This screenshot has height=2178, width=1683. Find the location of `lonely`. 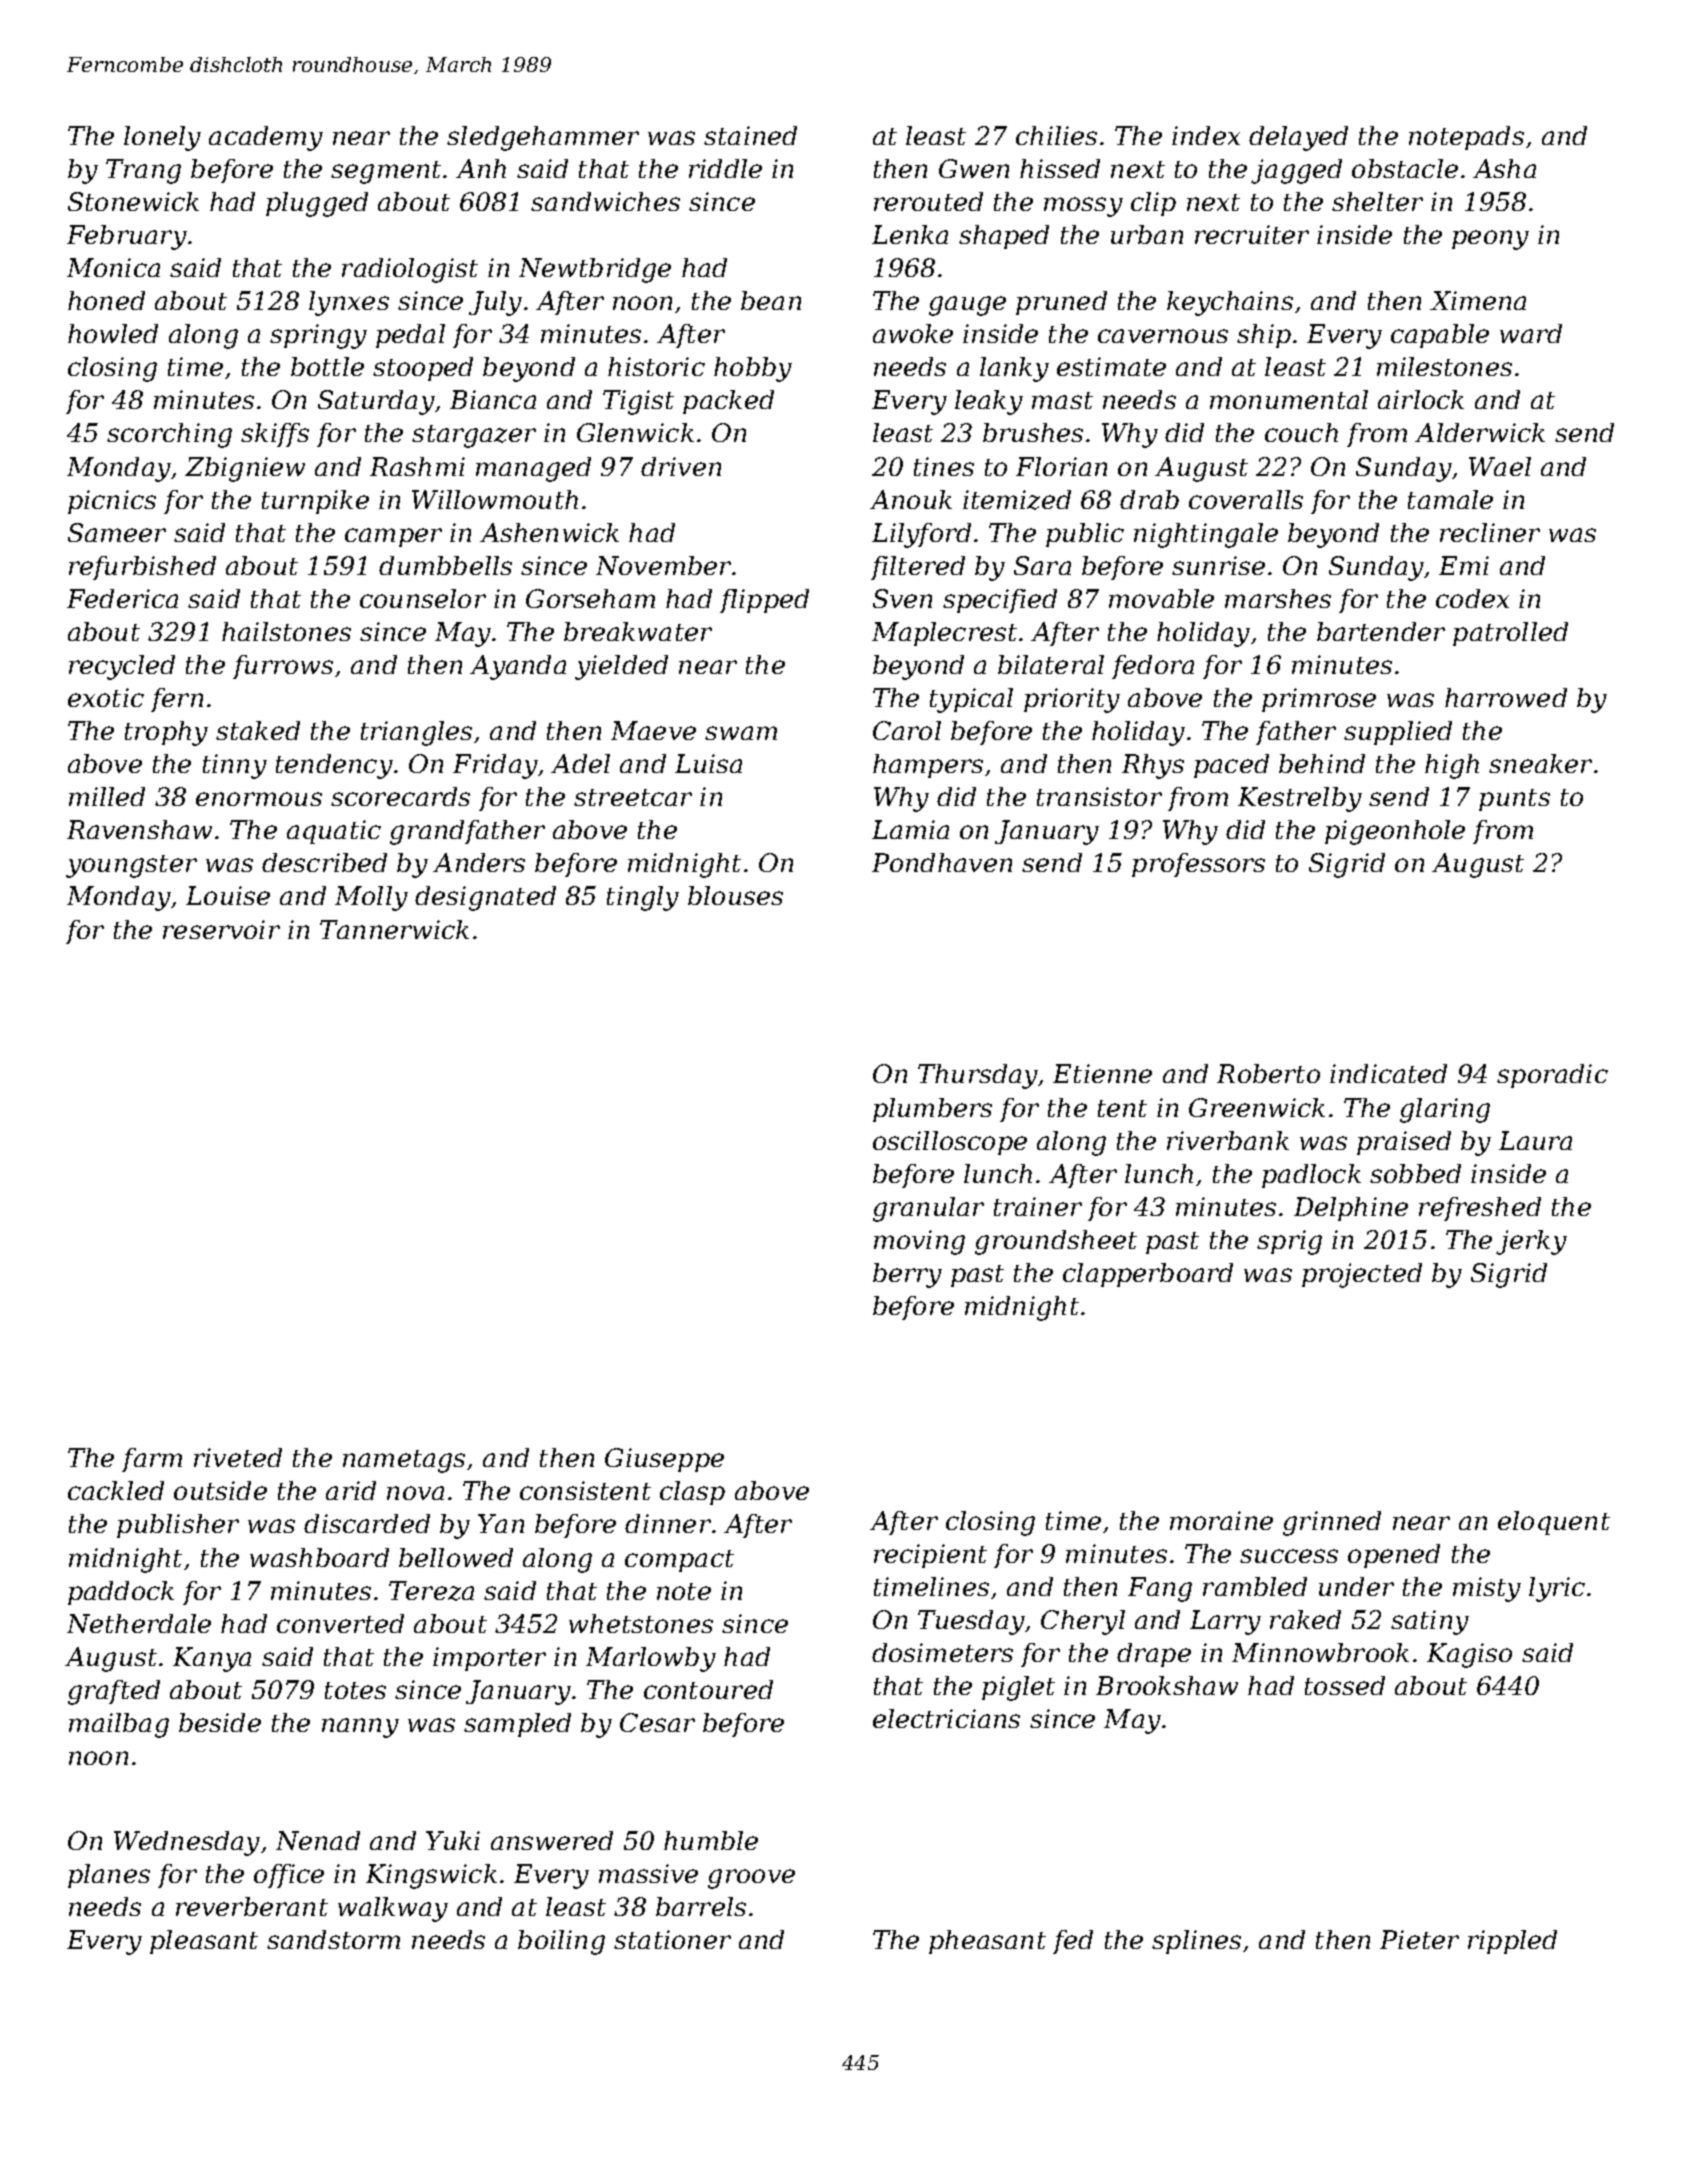

lonely is located at coordinates (162, 138).
